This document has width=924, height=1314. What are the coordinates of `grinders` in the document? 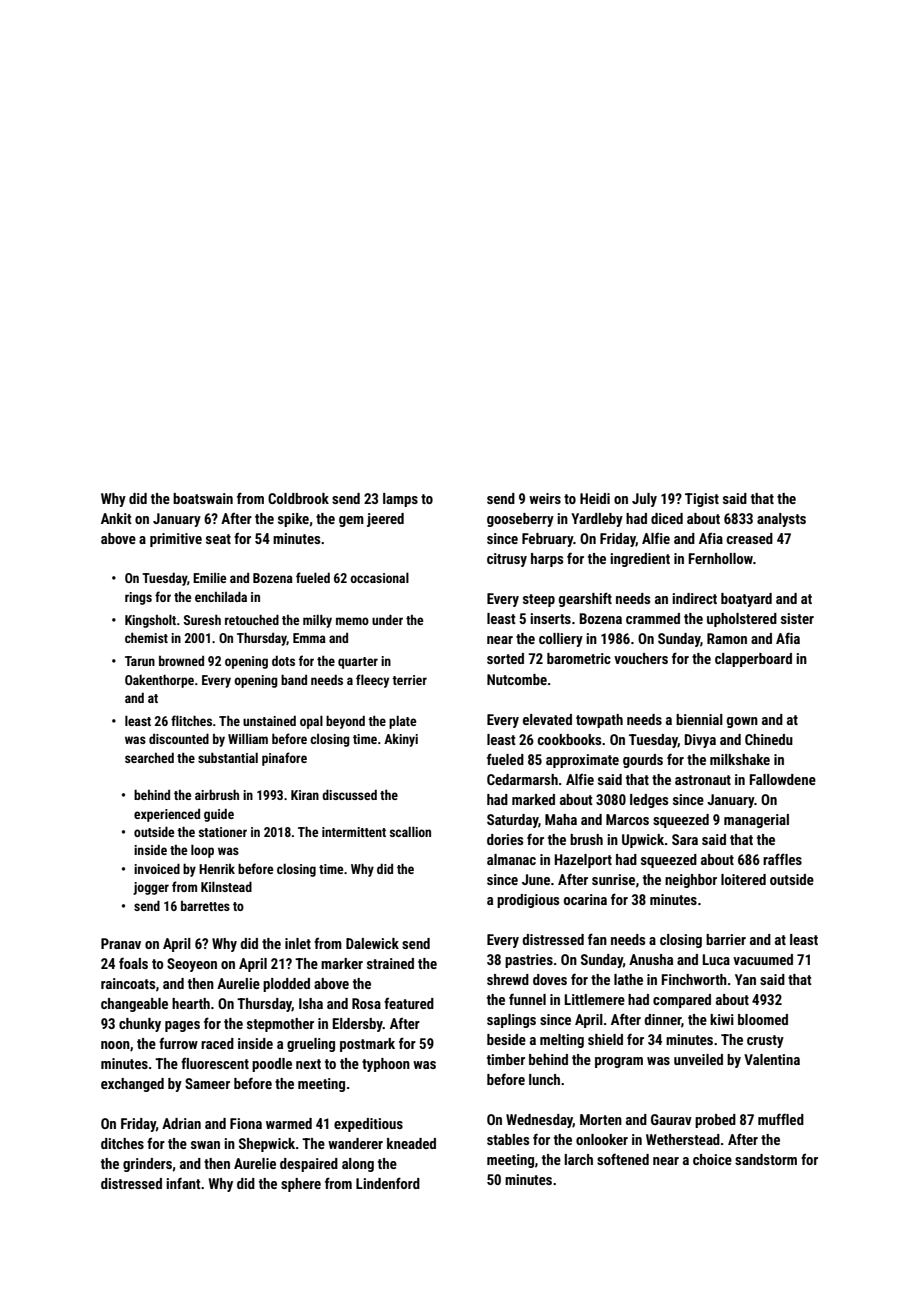 It's located at (147, 1165).
